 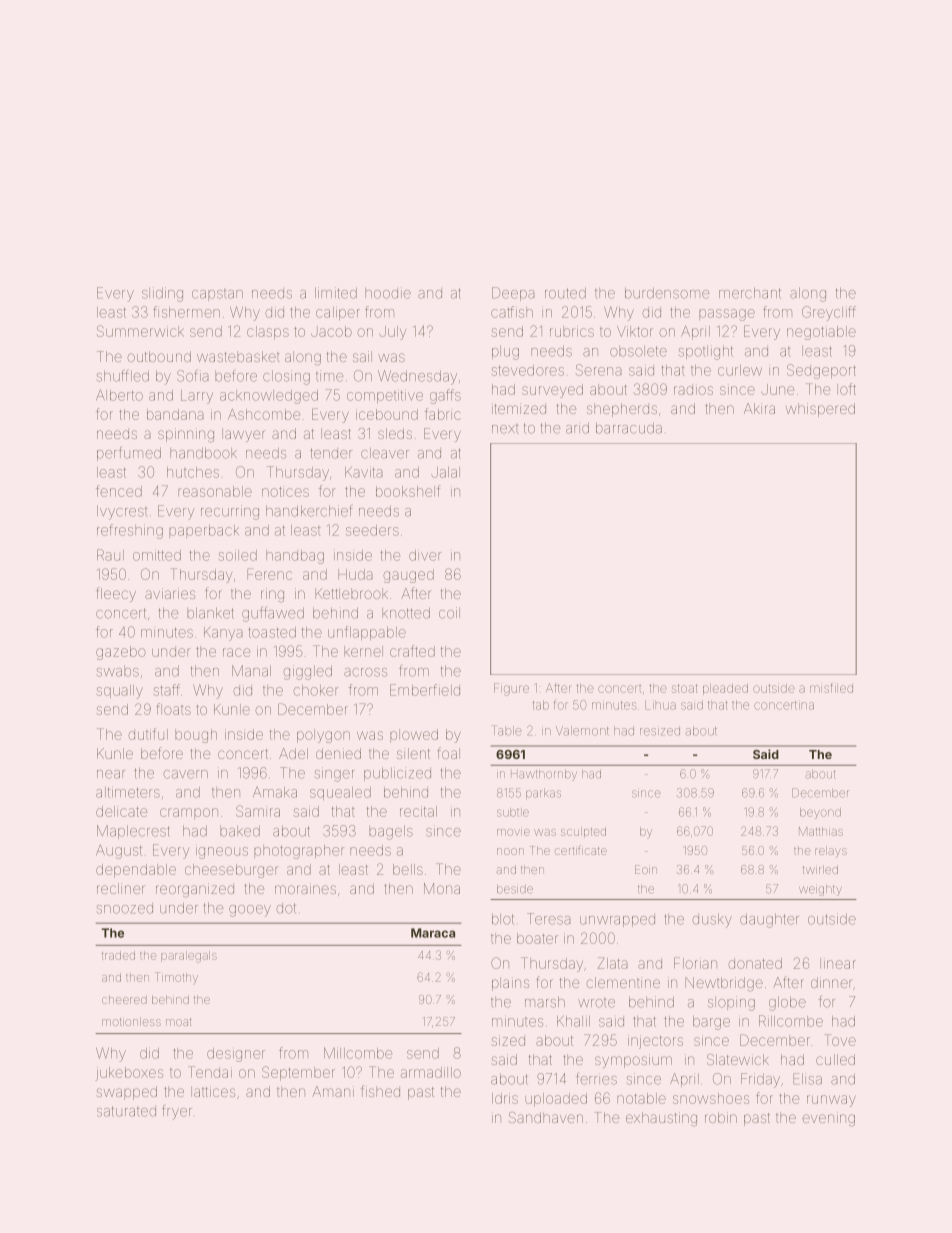 I want to click on blanket, so click(x=210, y=613).
